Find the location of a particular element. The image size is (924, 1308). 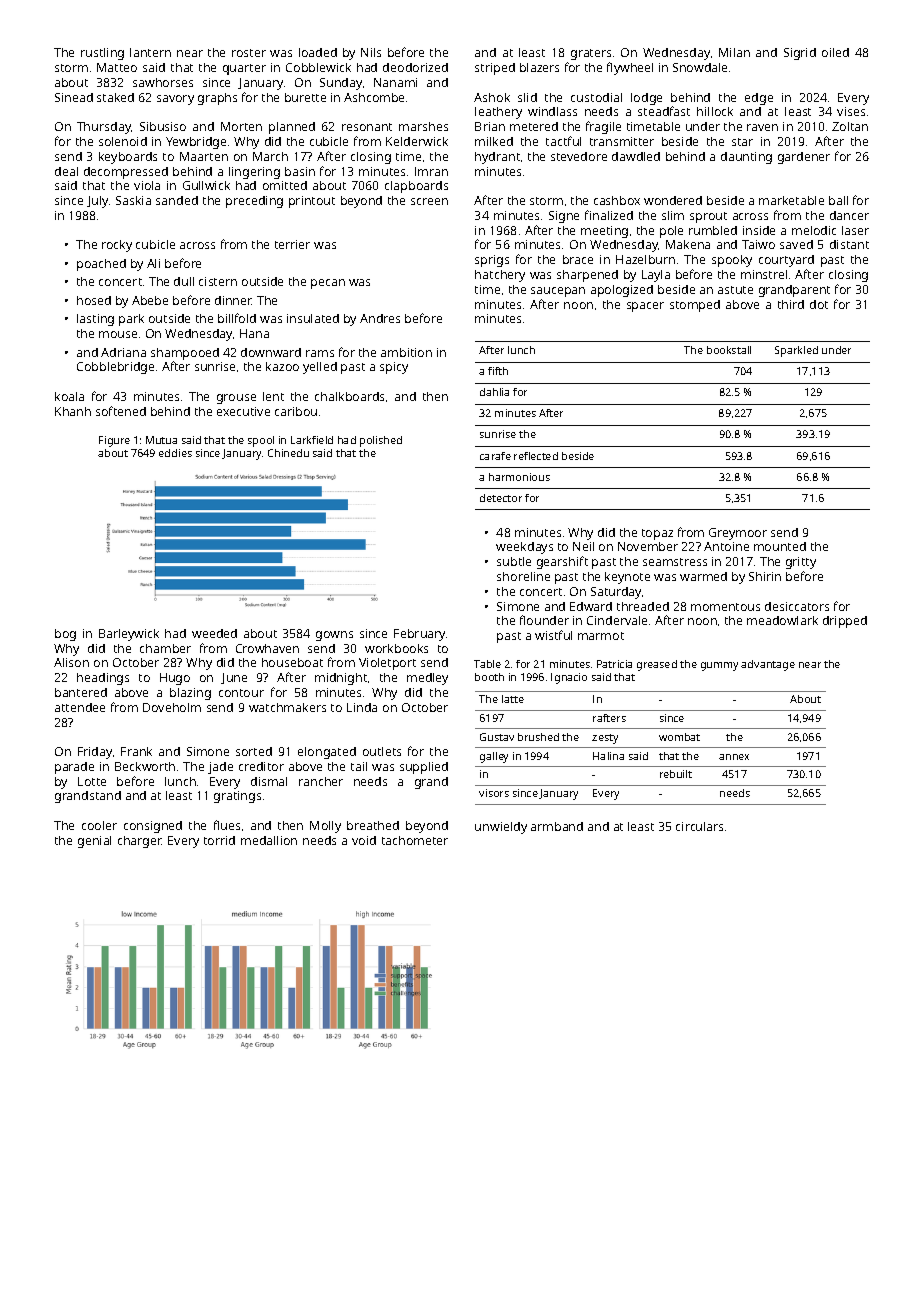

lantern is located at coordinates (150, 52).
